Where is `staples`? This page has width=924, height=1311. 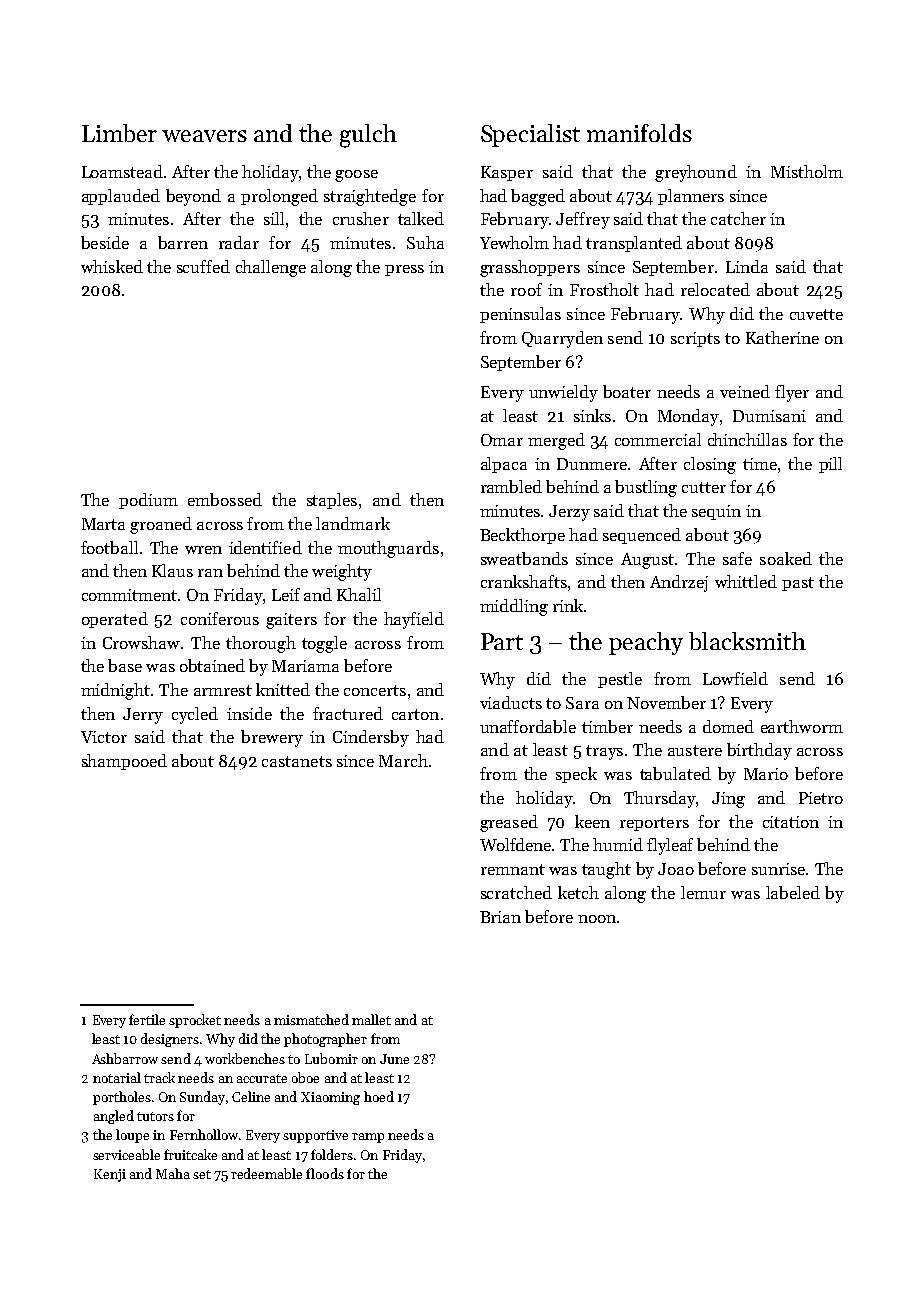
staples is located at coordinates (332, 501).
